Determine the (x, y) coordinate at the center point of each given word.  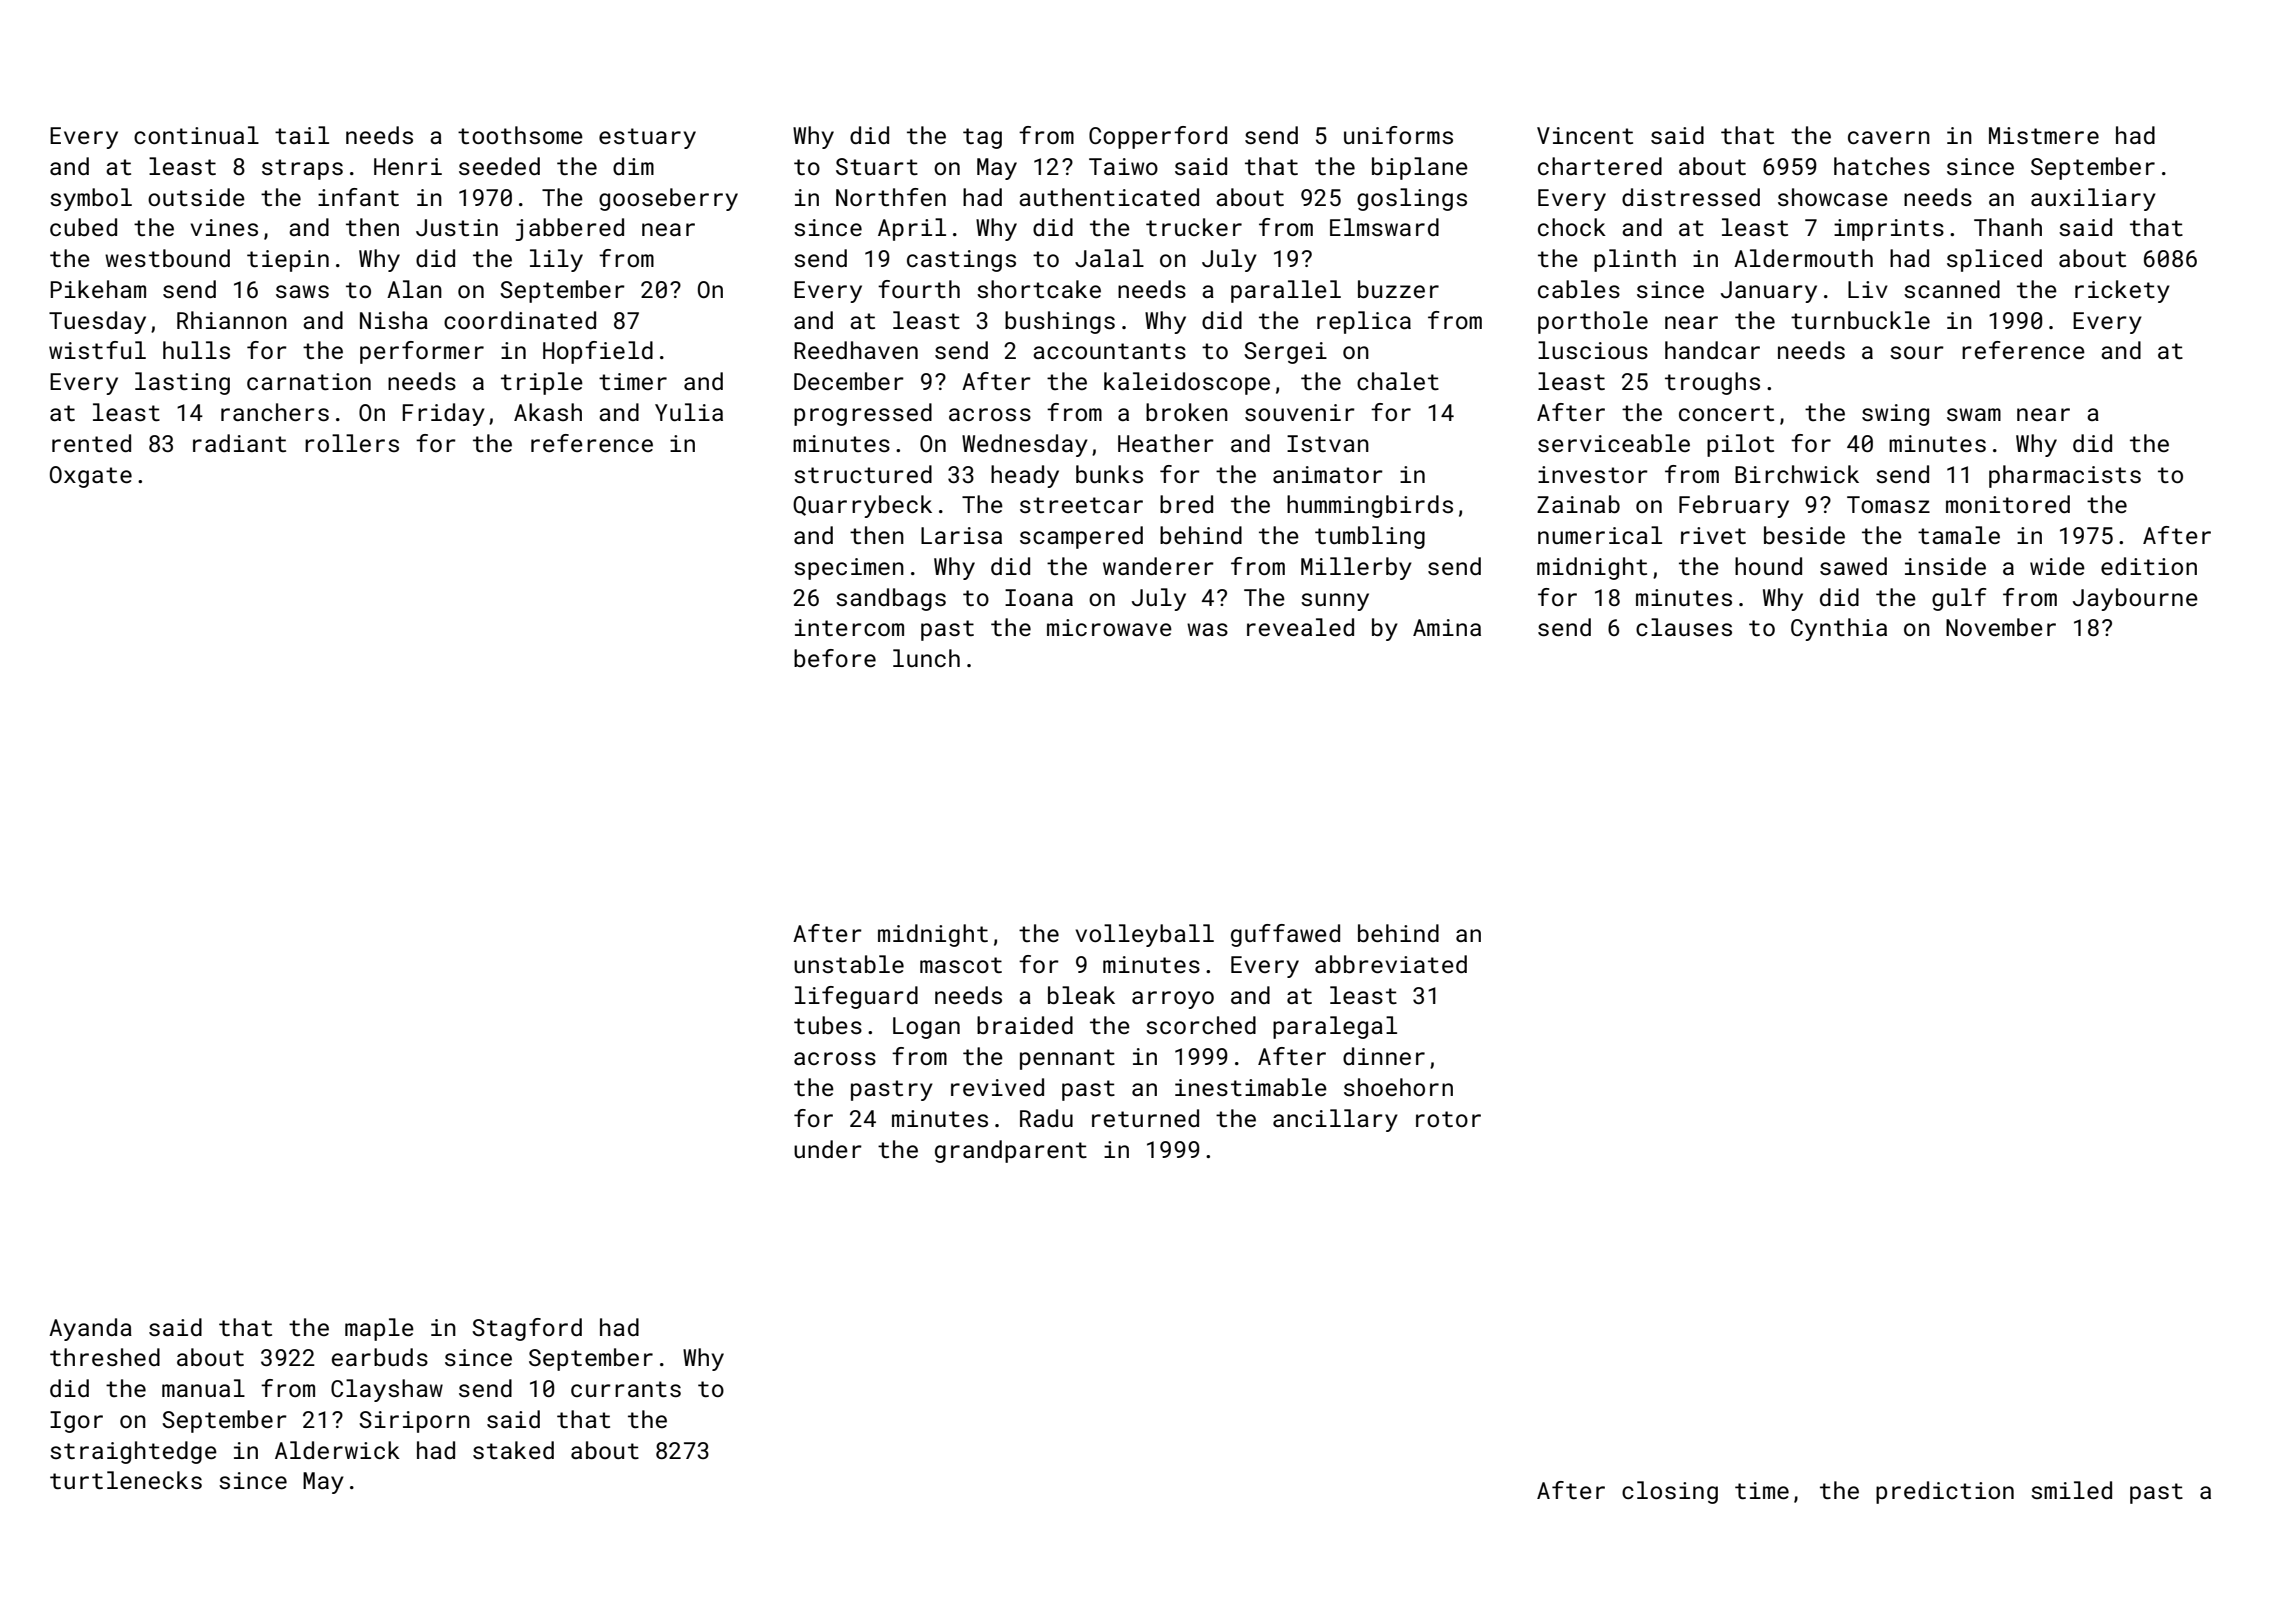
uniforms (1398, 135)
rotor (1448, 1119)
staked (513, 1450)
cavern (1889, 137)
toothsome (520, 135)
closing (1670, 1492)
